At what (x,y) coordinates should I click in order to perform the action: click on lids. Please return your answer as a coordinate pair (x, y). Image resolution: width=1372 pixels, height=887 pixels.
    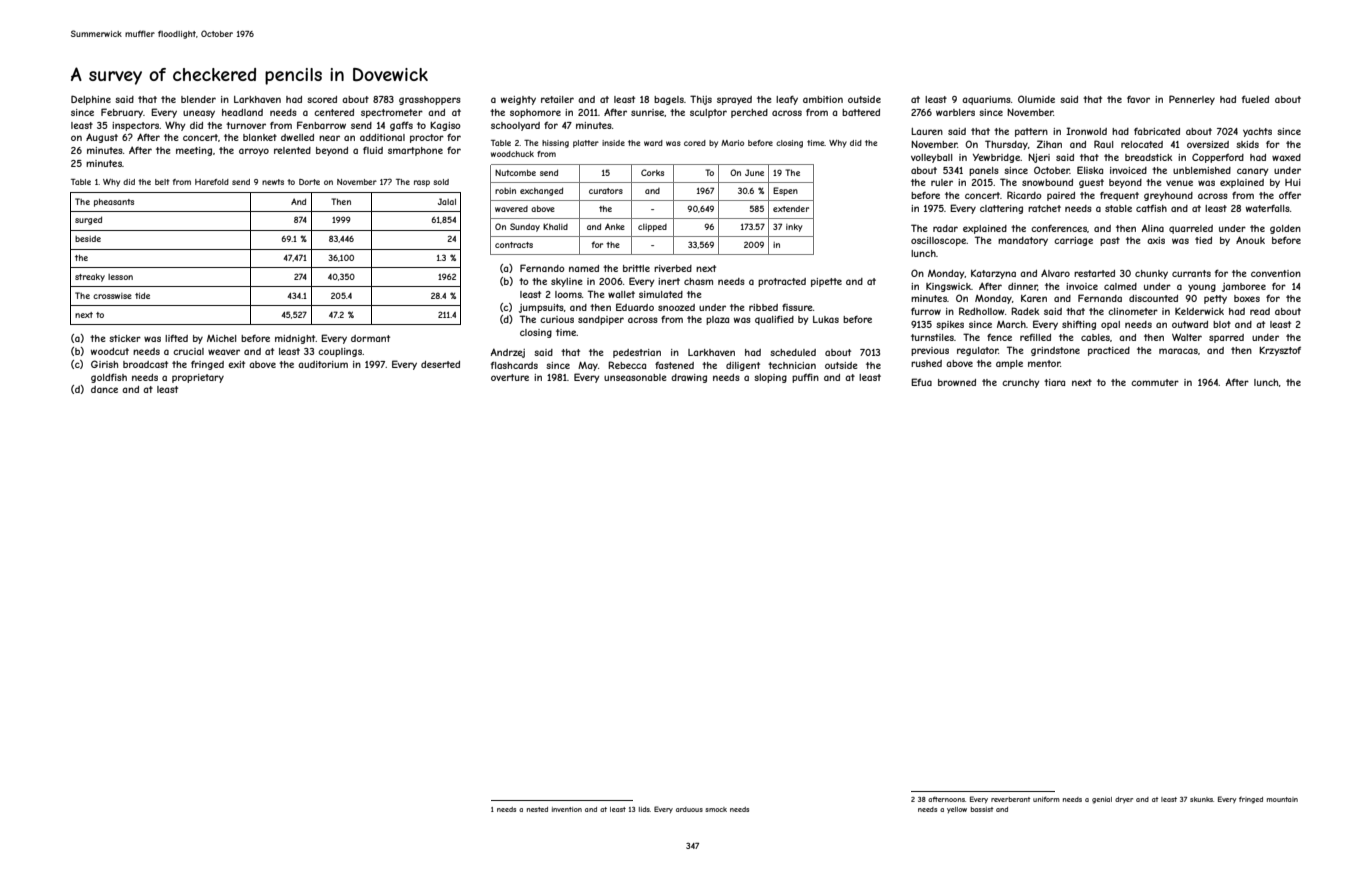
    Looking at the image, I should click on (644, 809).
